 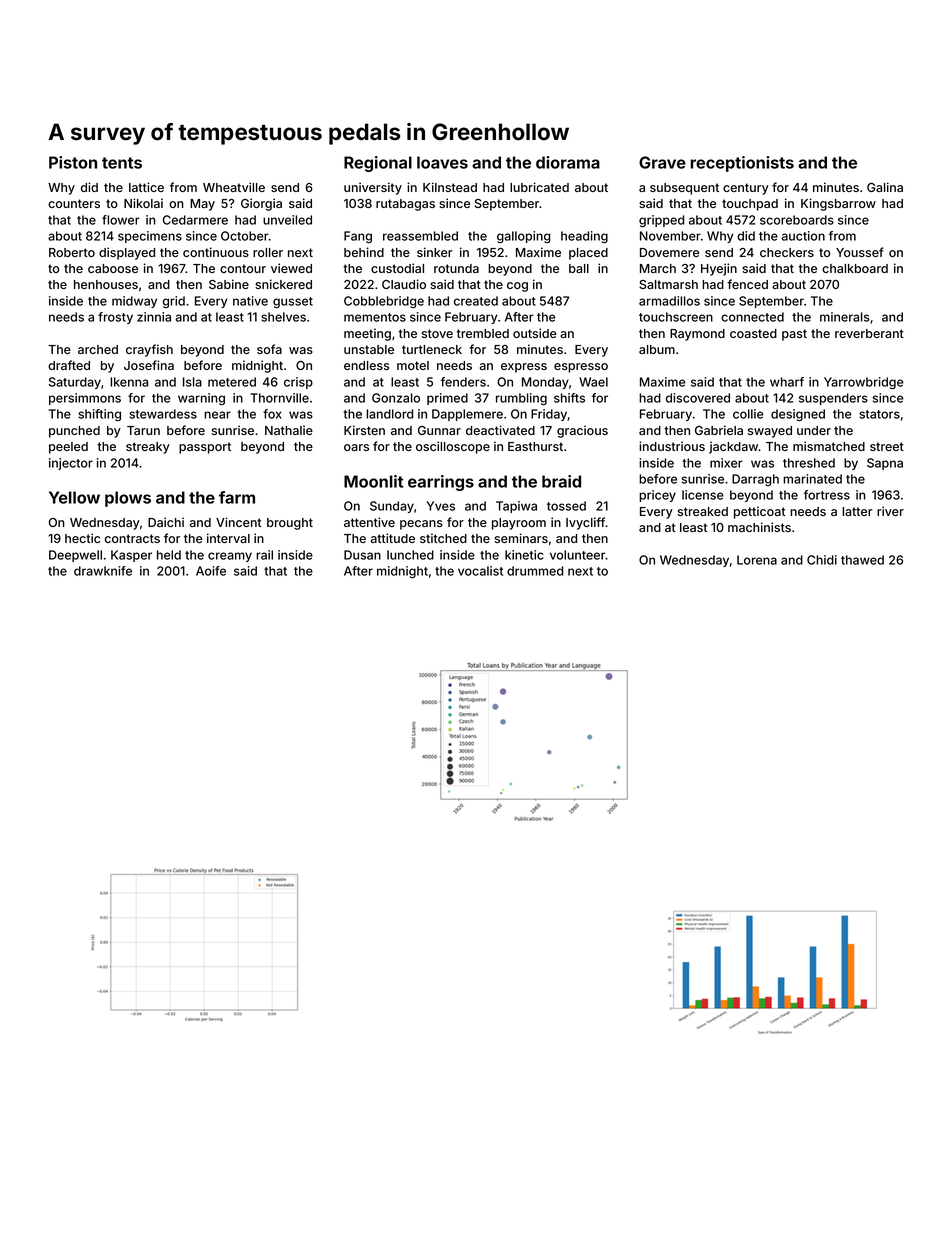 I want to click on drafted, so click(x=69, y=365).
